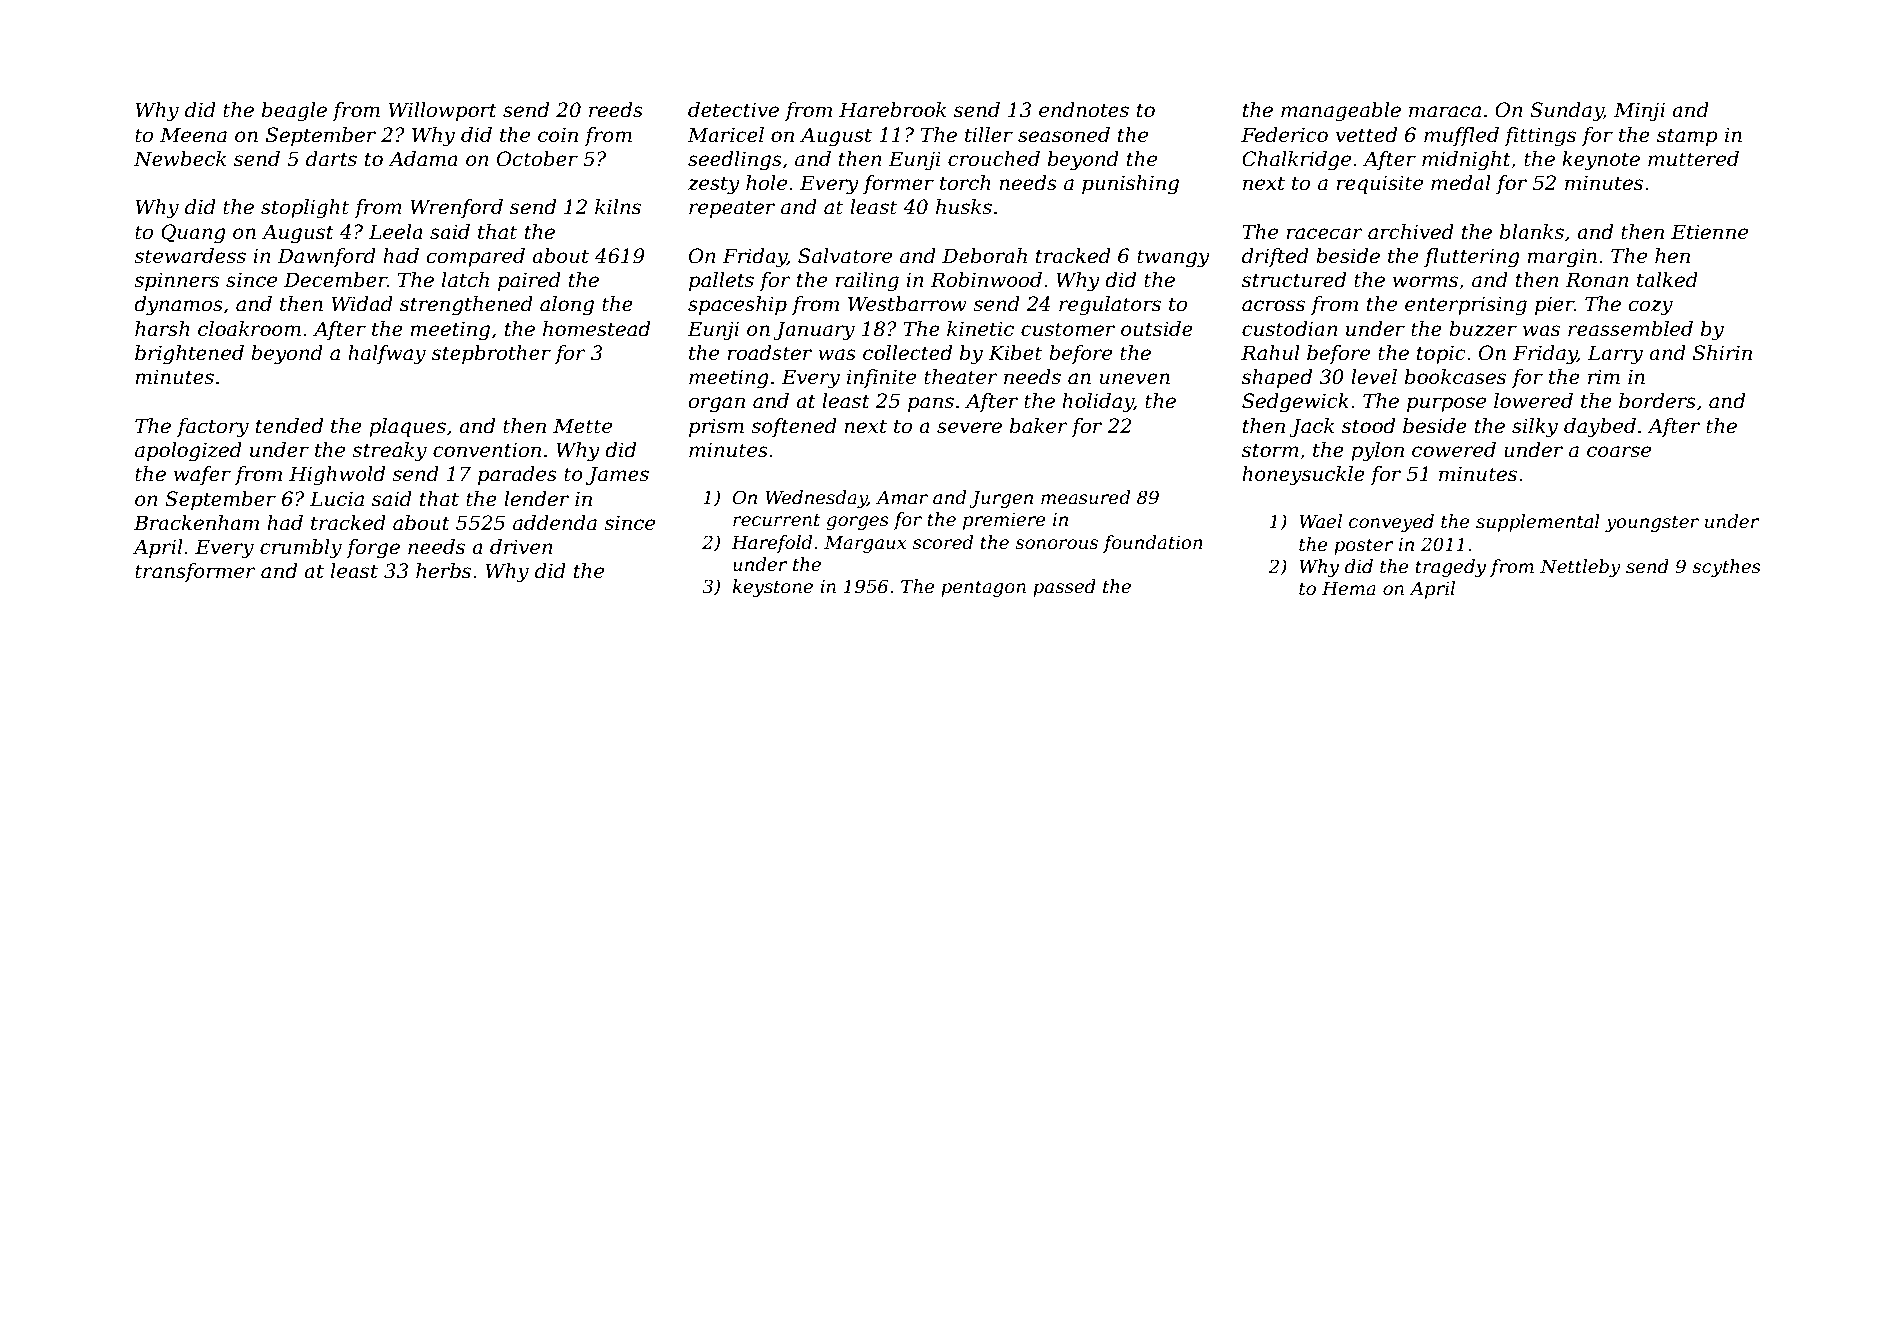 The image size is (1898, 1342). Describe the element at coordinates (986, 280) in the page. I see `Robinwood` at that location.
